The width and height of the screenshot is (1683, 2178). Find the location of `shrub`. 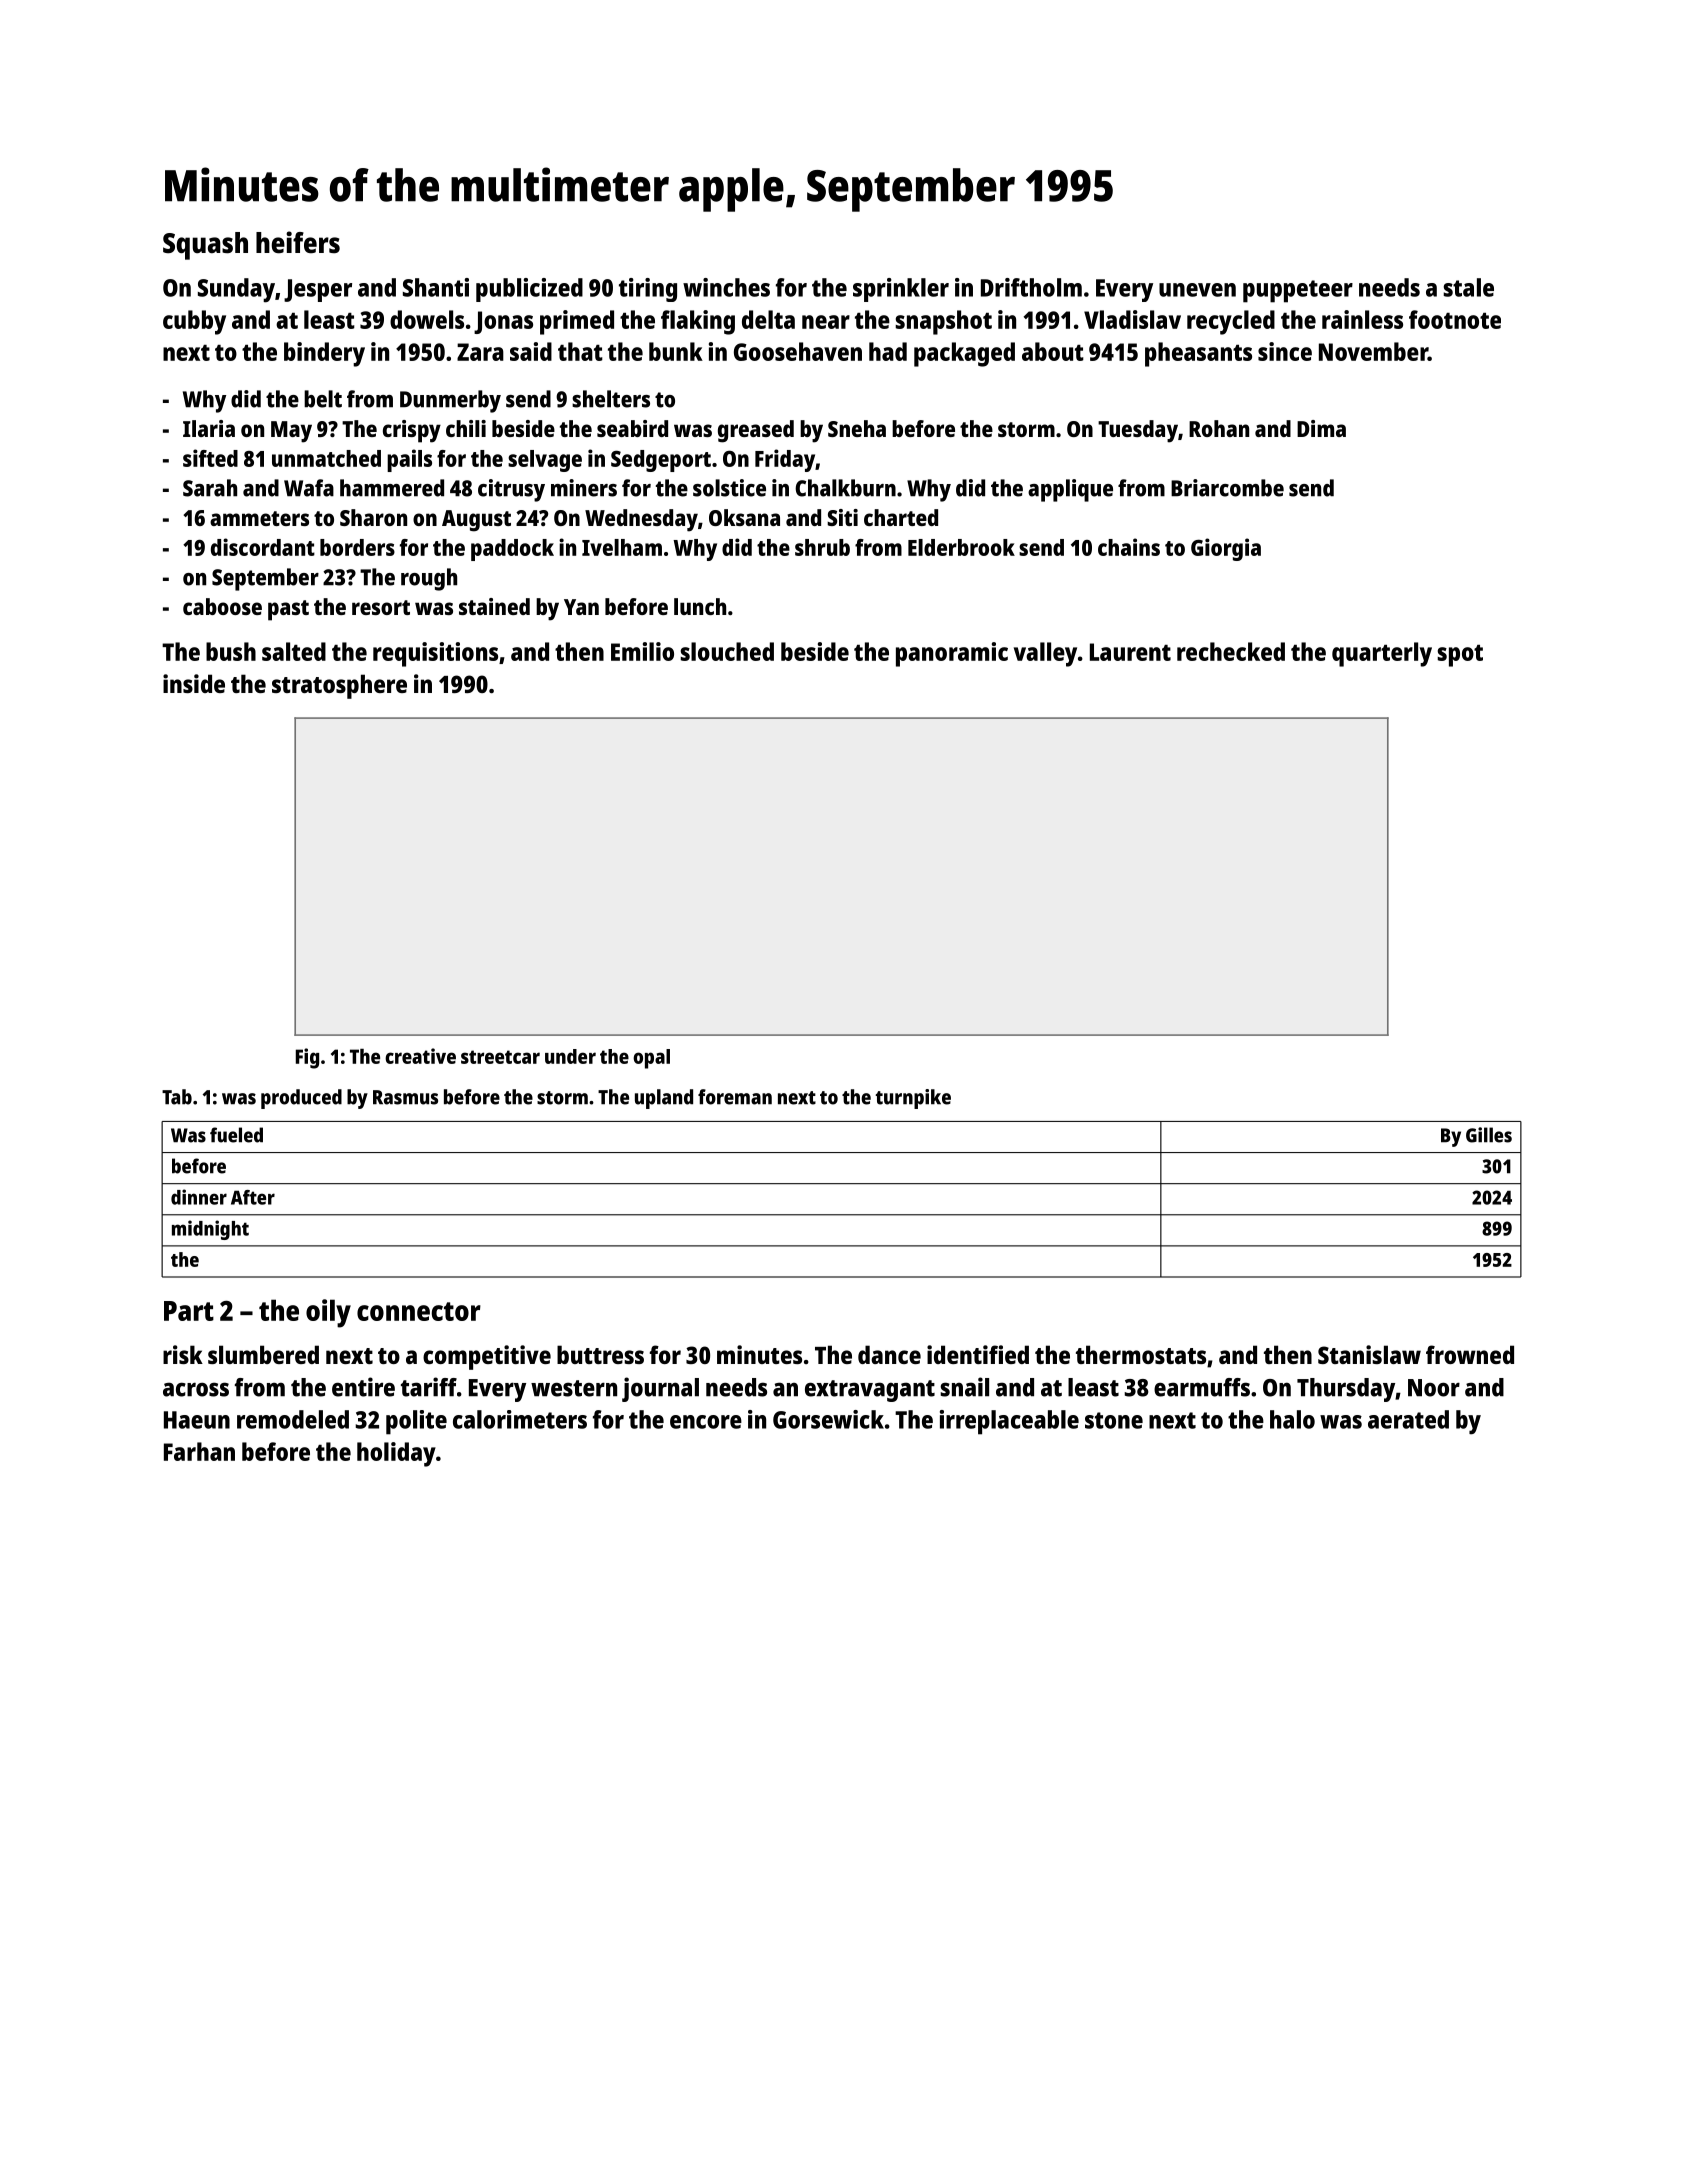

shrub is located at coordinates (822, 547).
